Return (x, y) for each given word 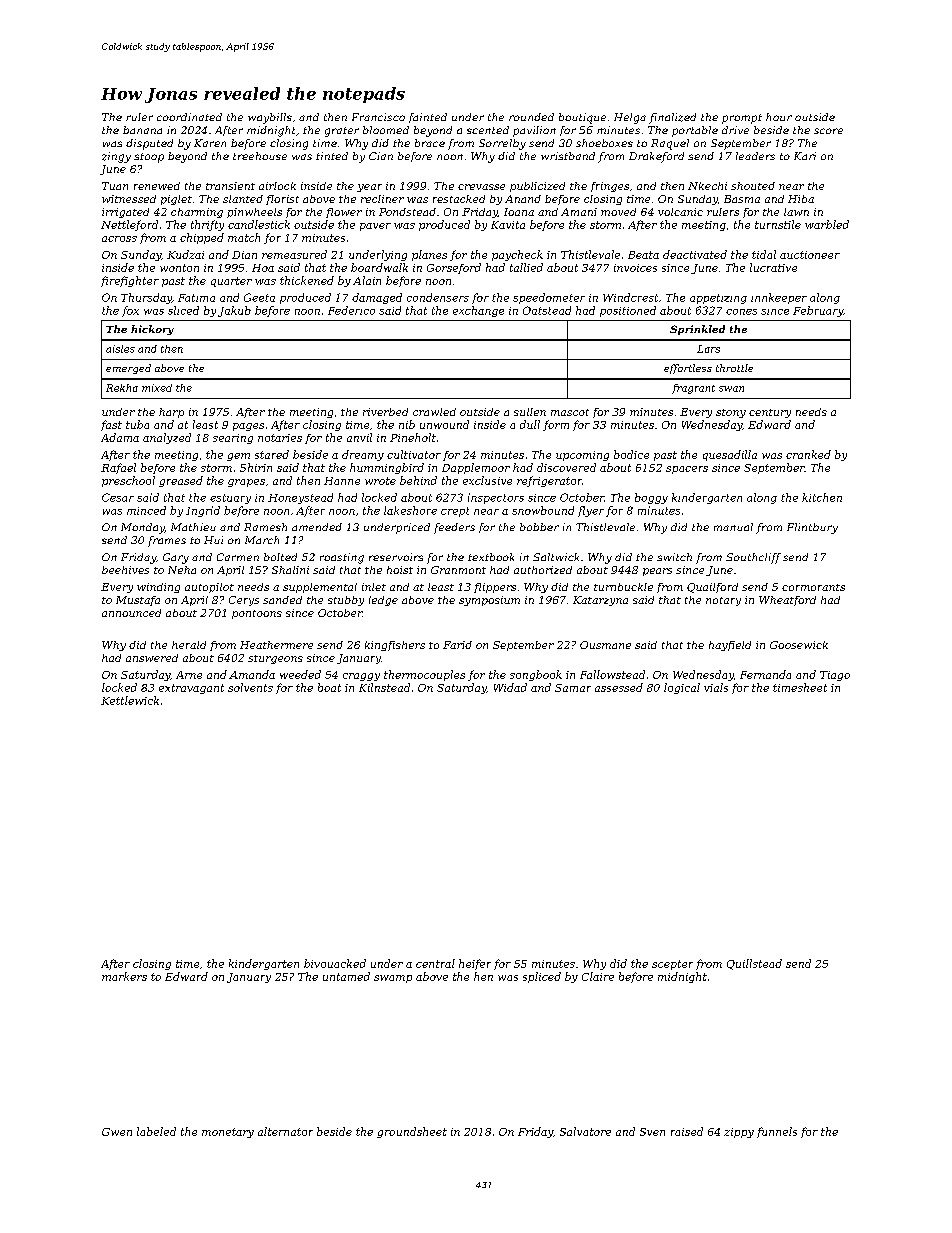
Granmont (458, 570)
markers (124, 976)
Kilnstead (384, 687)
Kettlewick (130, 700)
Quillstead (754, 964)
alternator (285, 1131)
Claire (598, 976)
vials (716, 687)
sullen (530, 412)
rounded (531, 117)
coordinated (189, 117)
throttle (734, 368)
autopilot (209, 588)
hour (779, 117)
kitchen (822, 497)
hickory (152, 330)
